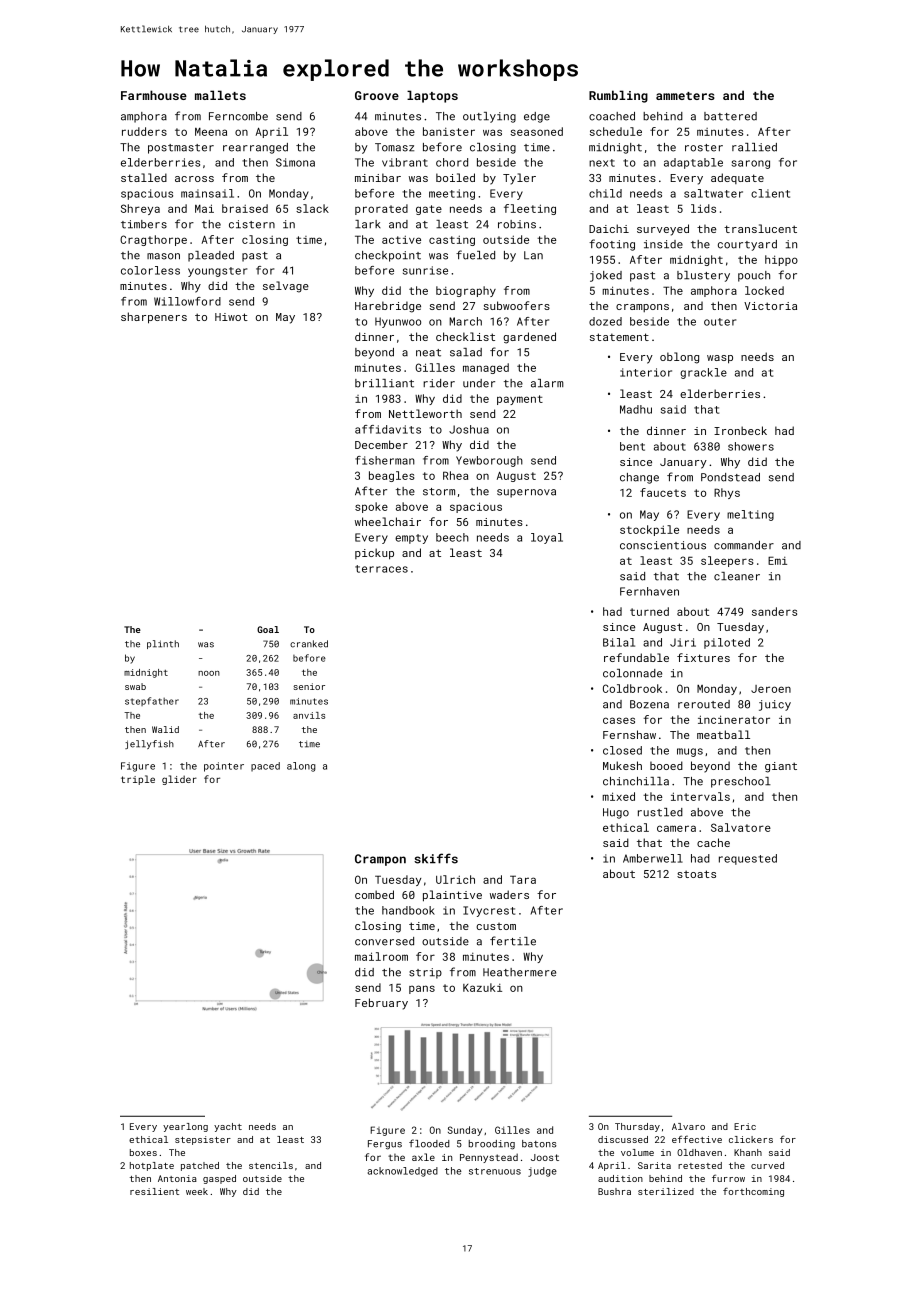 This document has width=924, height=1308. What do you see at coordinates (452, 537) in the document?
I see `beech` at bounding box center [452, 537].
